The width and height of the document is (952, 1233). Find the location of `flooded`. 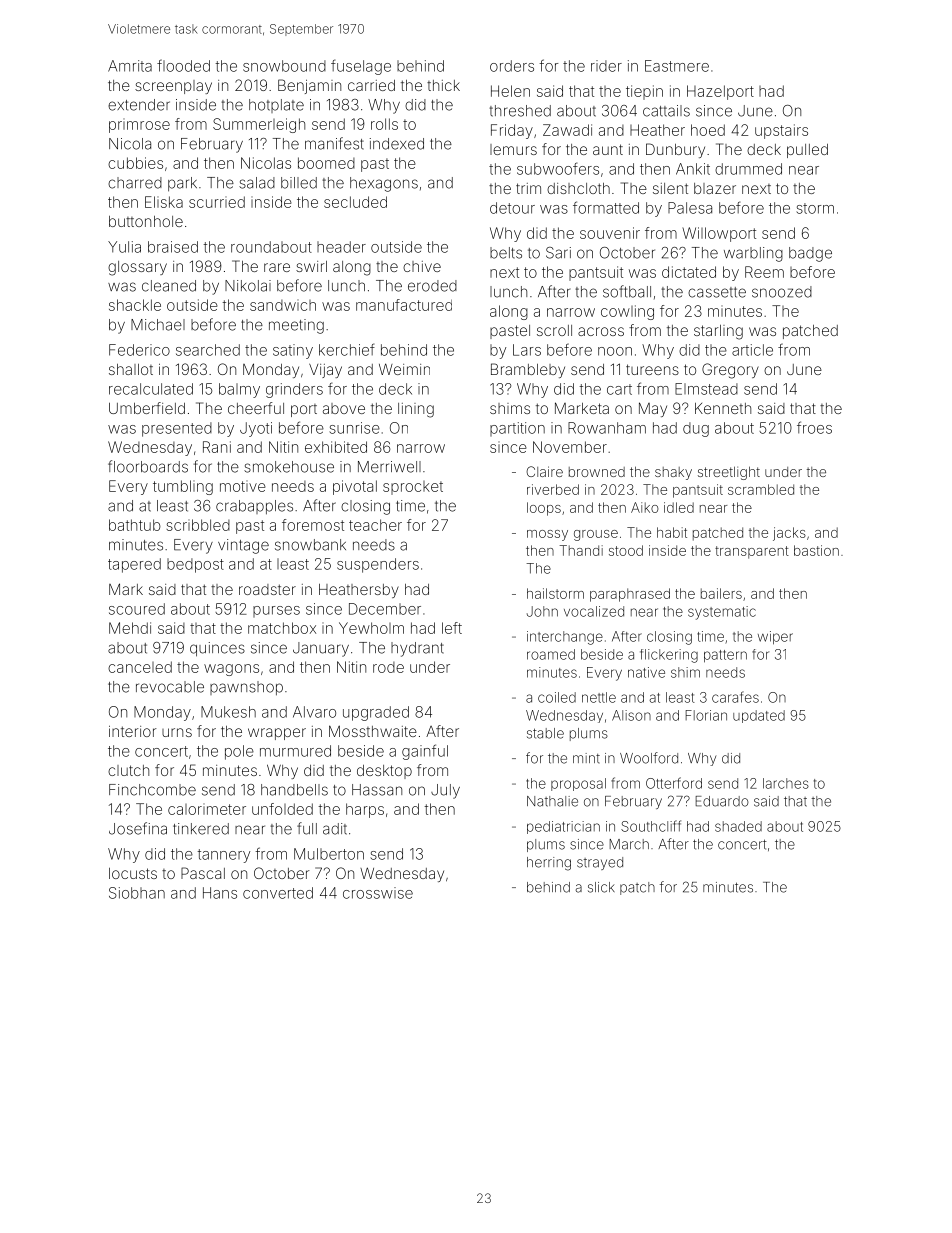

flooded is located at coordinates (183, 65).
